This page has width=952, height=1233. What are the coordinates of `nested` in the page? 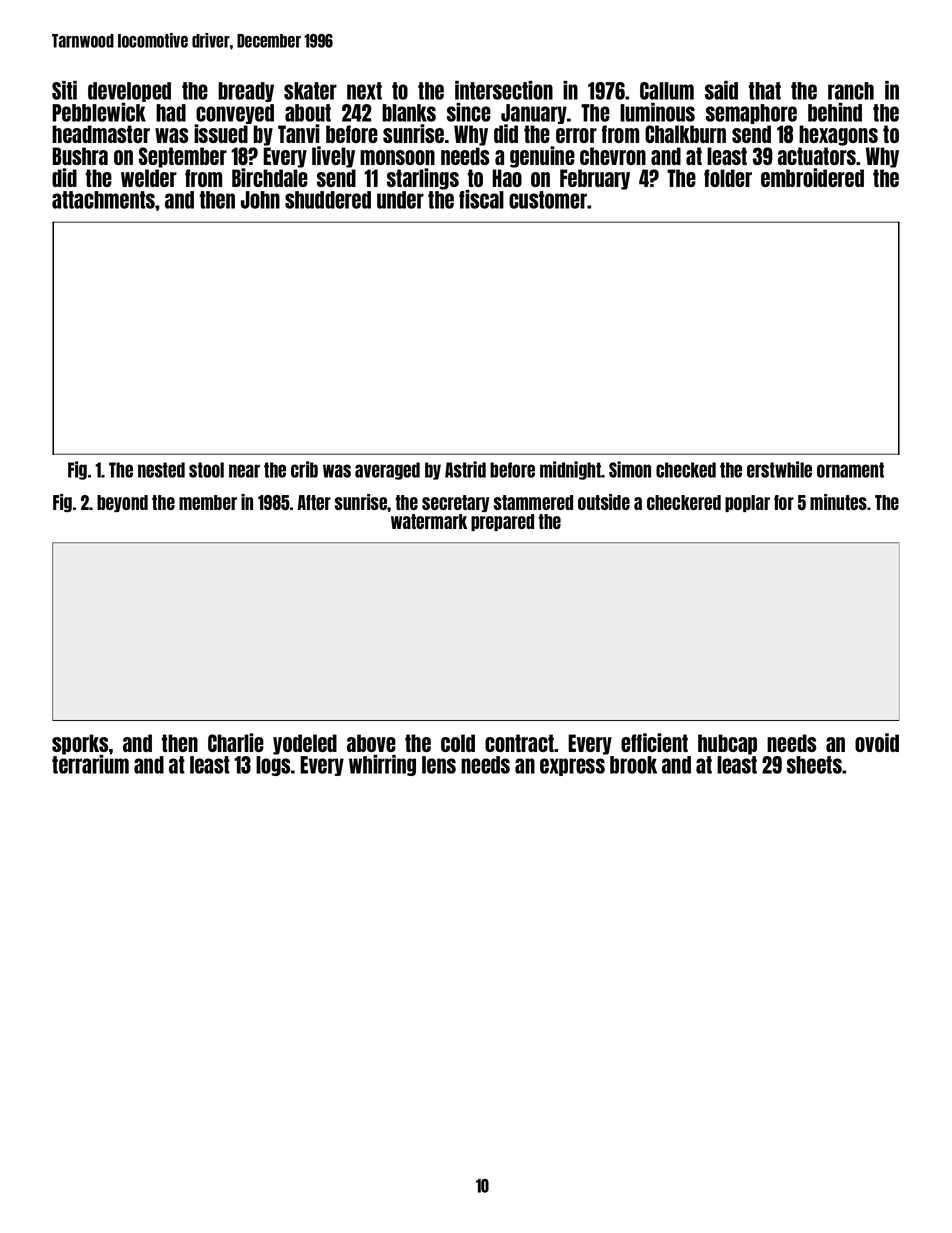 It's located at (161, 470).
